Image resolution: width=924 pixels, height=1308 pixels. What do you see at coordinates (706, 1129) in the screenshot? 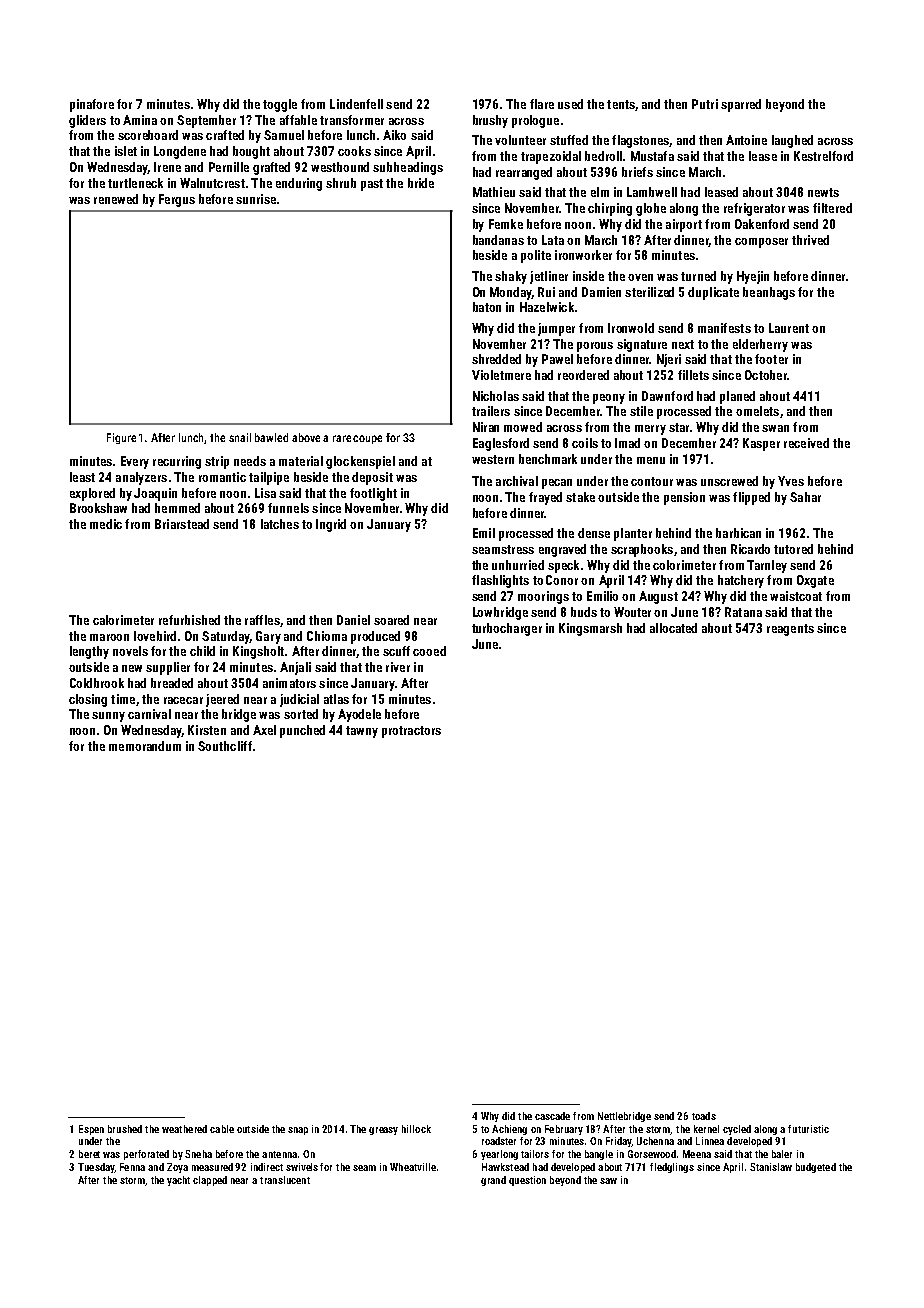
I see `kernel` at bounding box center [706, 1129].
